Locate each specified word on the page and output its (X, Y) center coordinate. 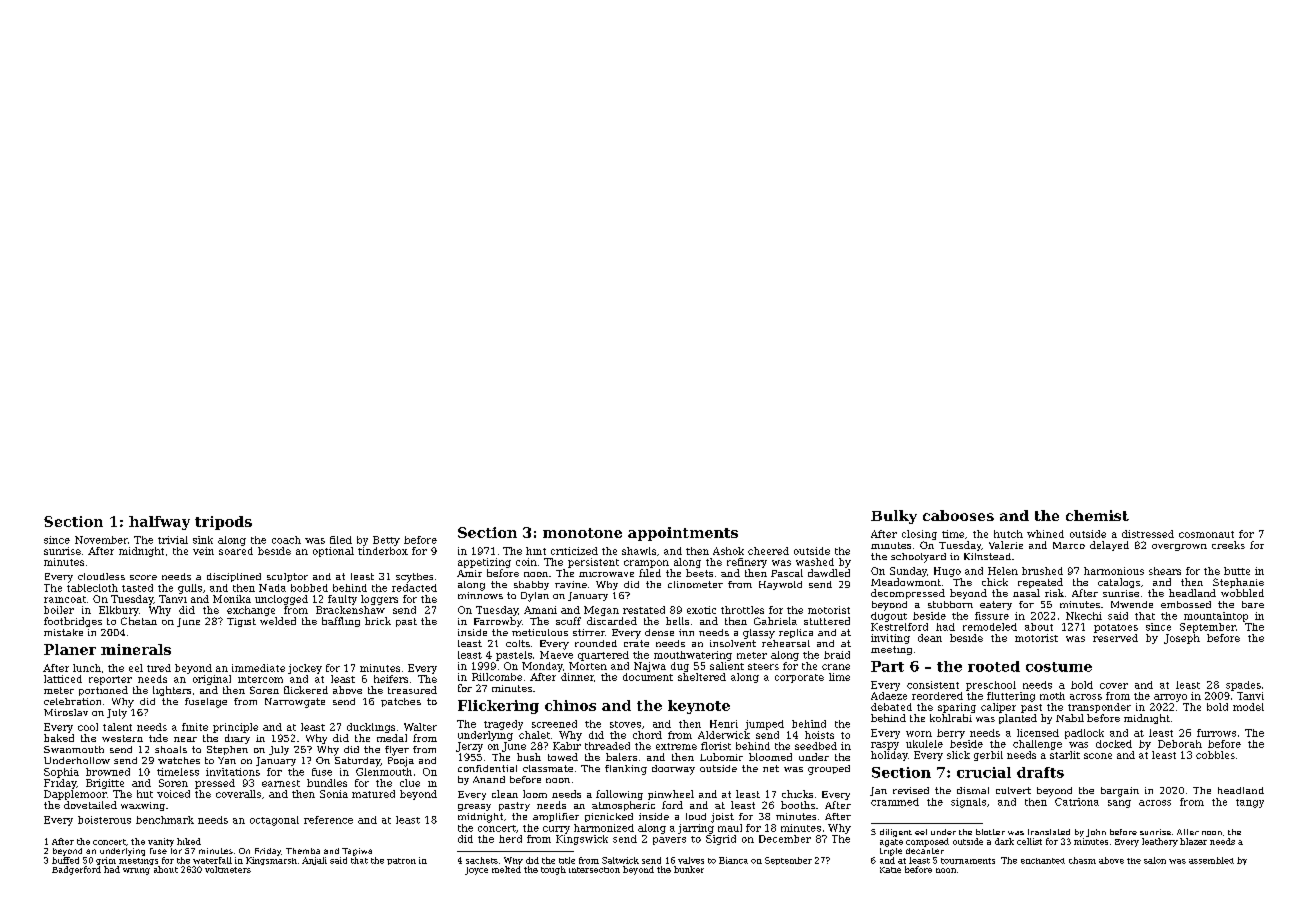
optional (333, 552)
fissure (992, 616)
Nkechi (1084, 616)
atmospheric (623, 806)
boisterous (104, 820)
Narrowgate (295, 703)
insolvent (733, 643)
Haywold (780, 585)
